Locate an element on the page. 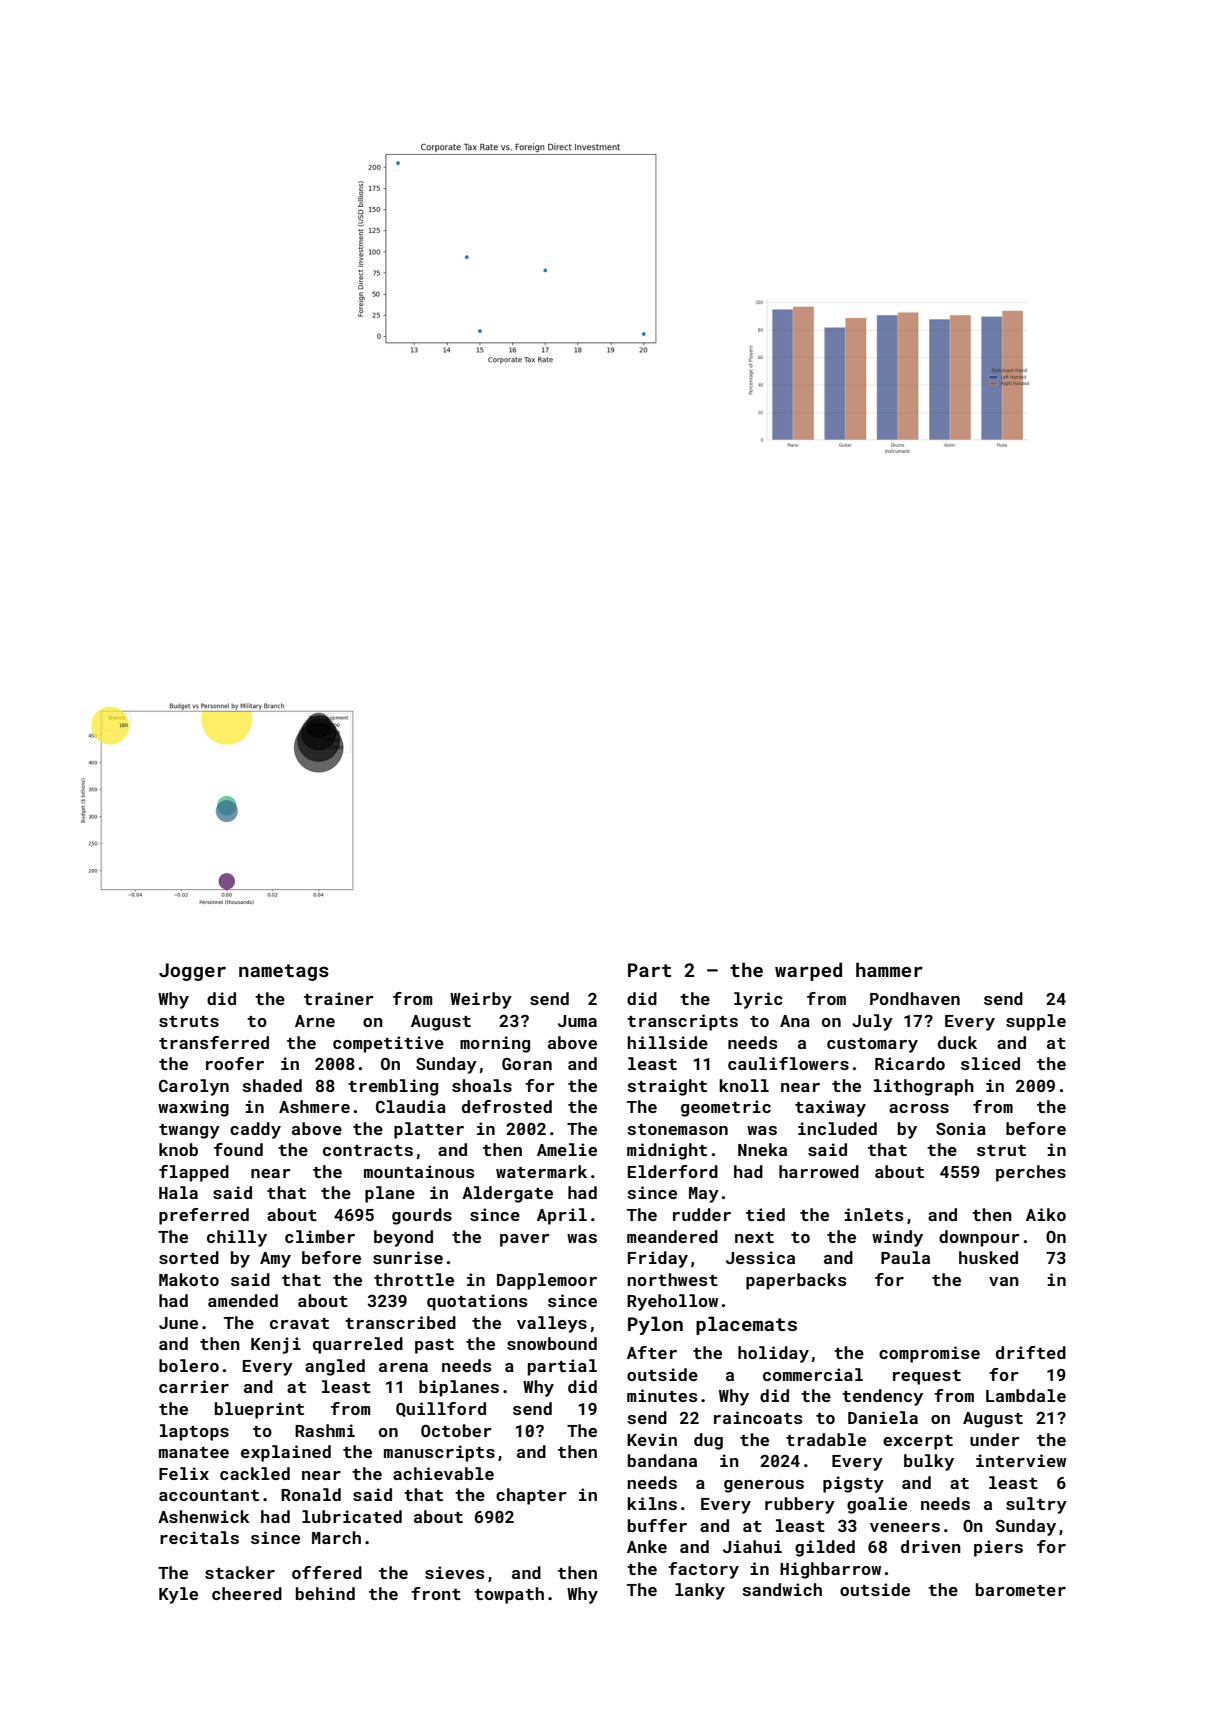 This document has width=1225, height=1732. bandana is located at coordinates (662, 1460).
